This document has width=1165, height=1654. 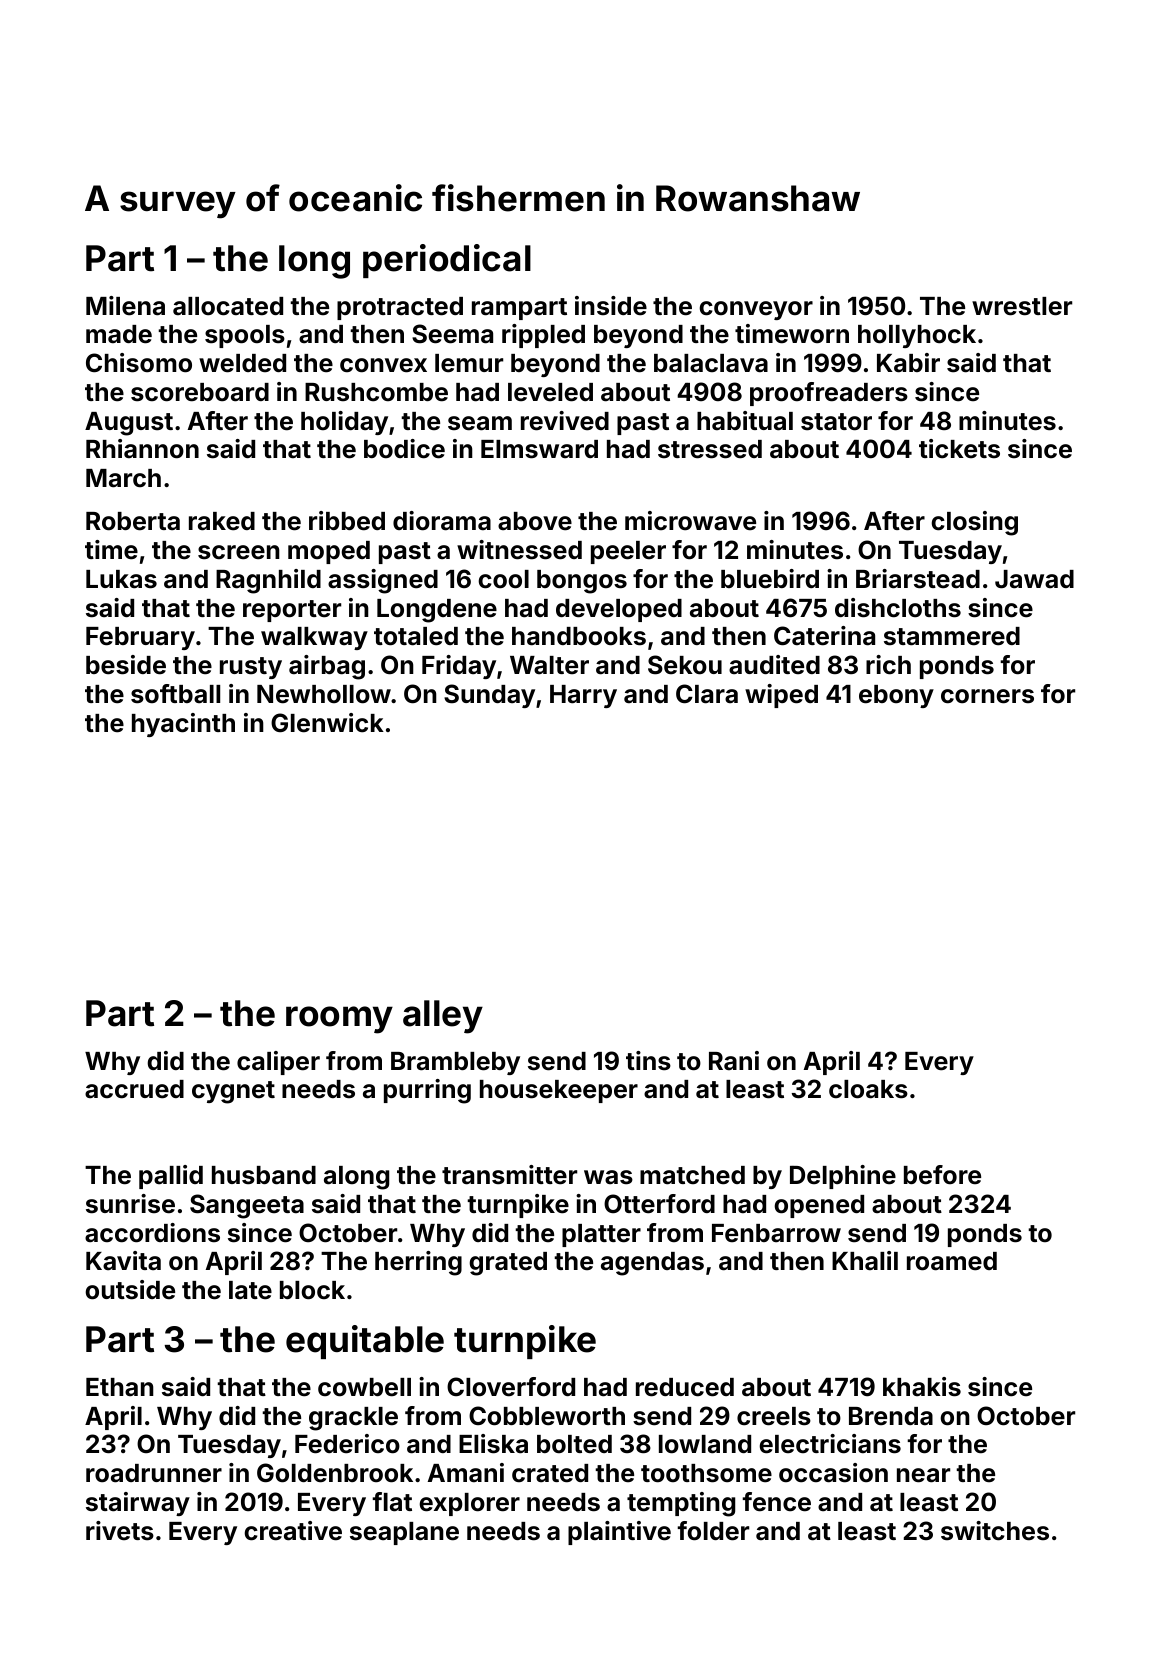 What do you see at coordinates (756, 310) in the document?
I see `conveyor` at bounding box center [756, 310].
